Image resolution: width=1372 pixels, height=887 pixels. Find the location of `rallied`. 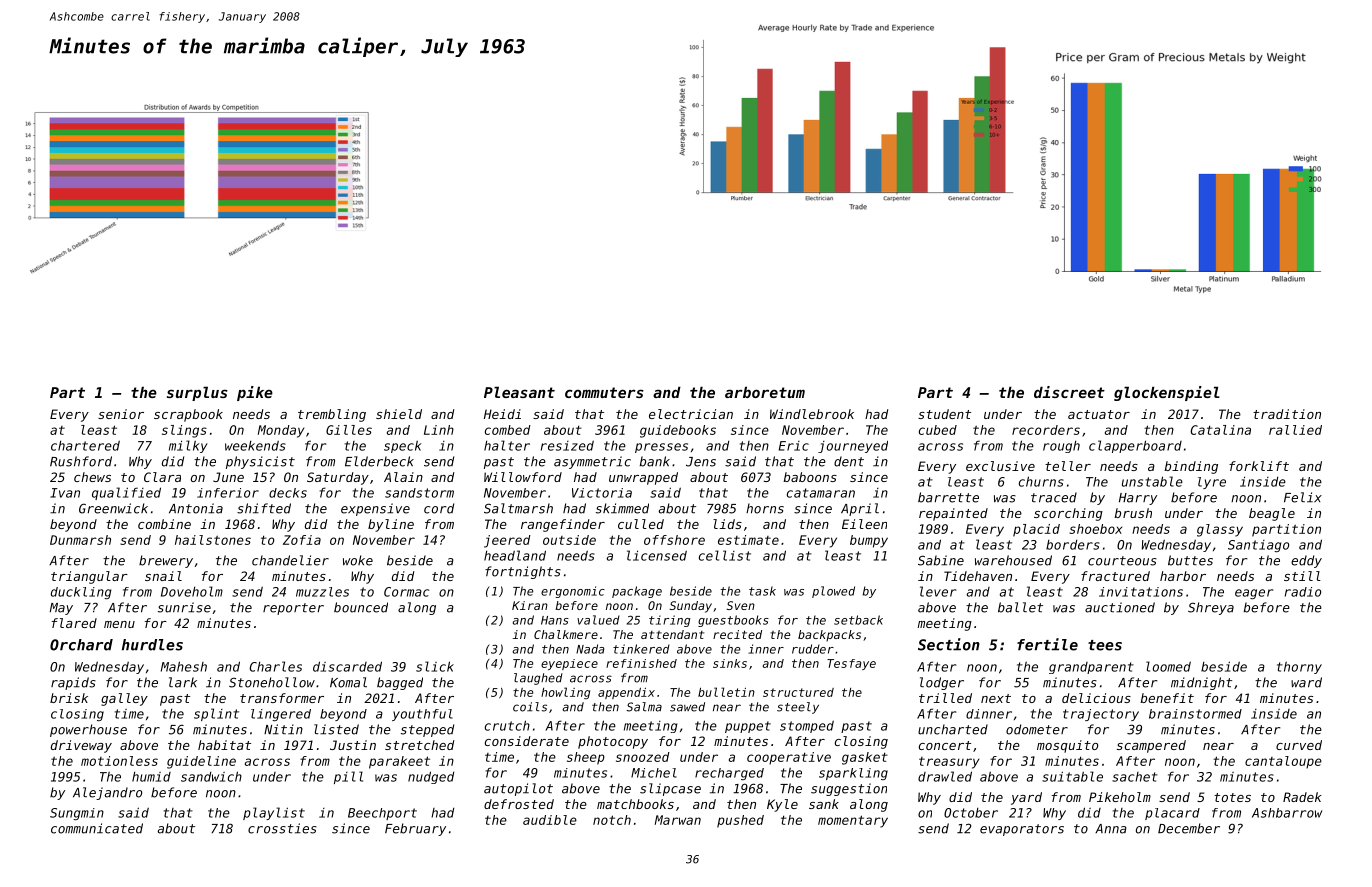

rallied is located at coordinates (1295, 430).
